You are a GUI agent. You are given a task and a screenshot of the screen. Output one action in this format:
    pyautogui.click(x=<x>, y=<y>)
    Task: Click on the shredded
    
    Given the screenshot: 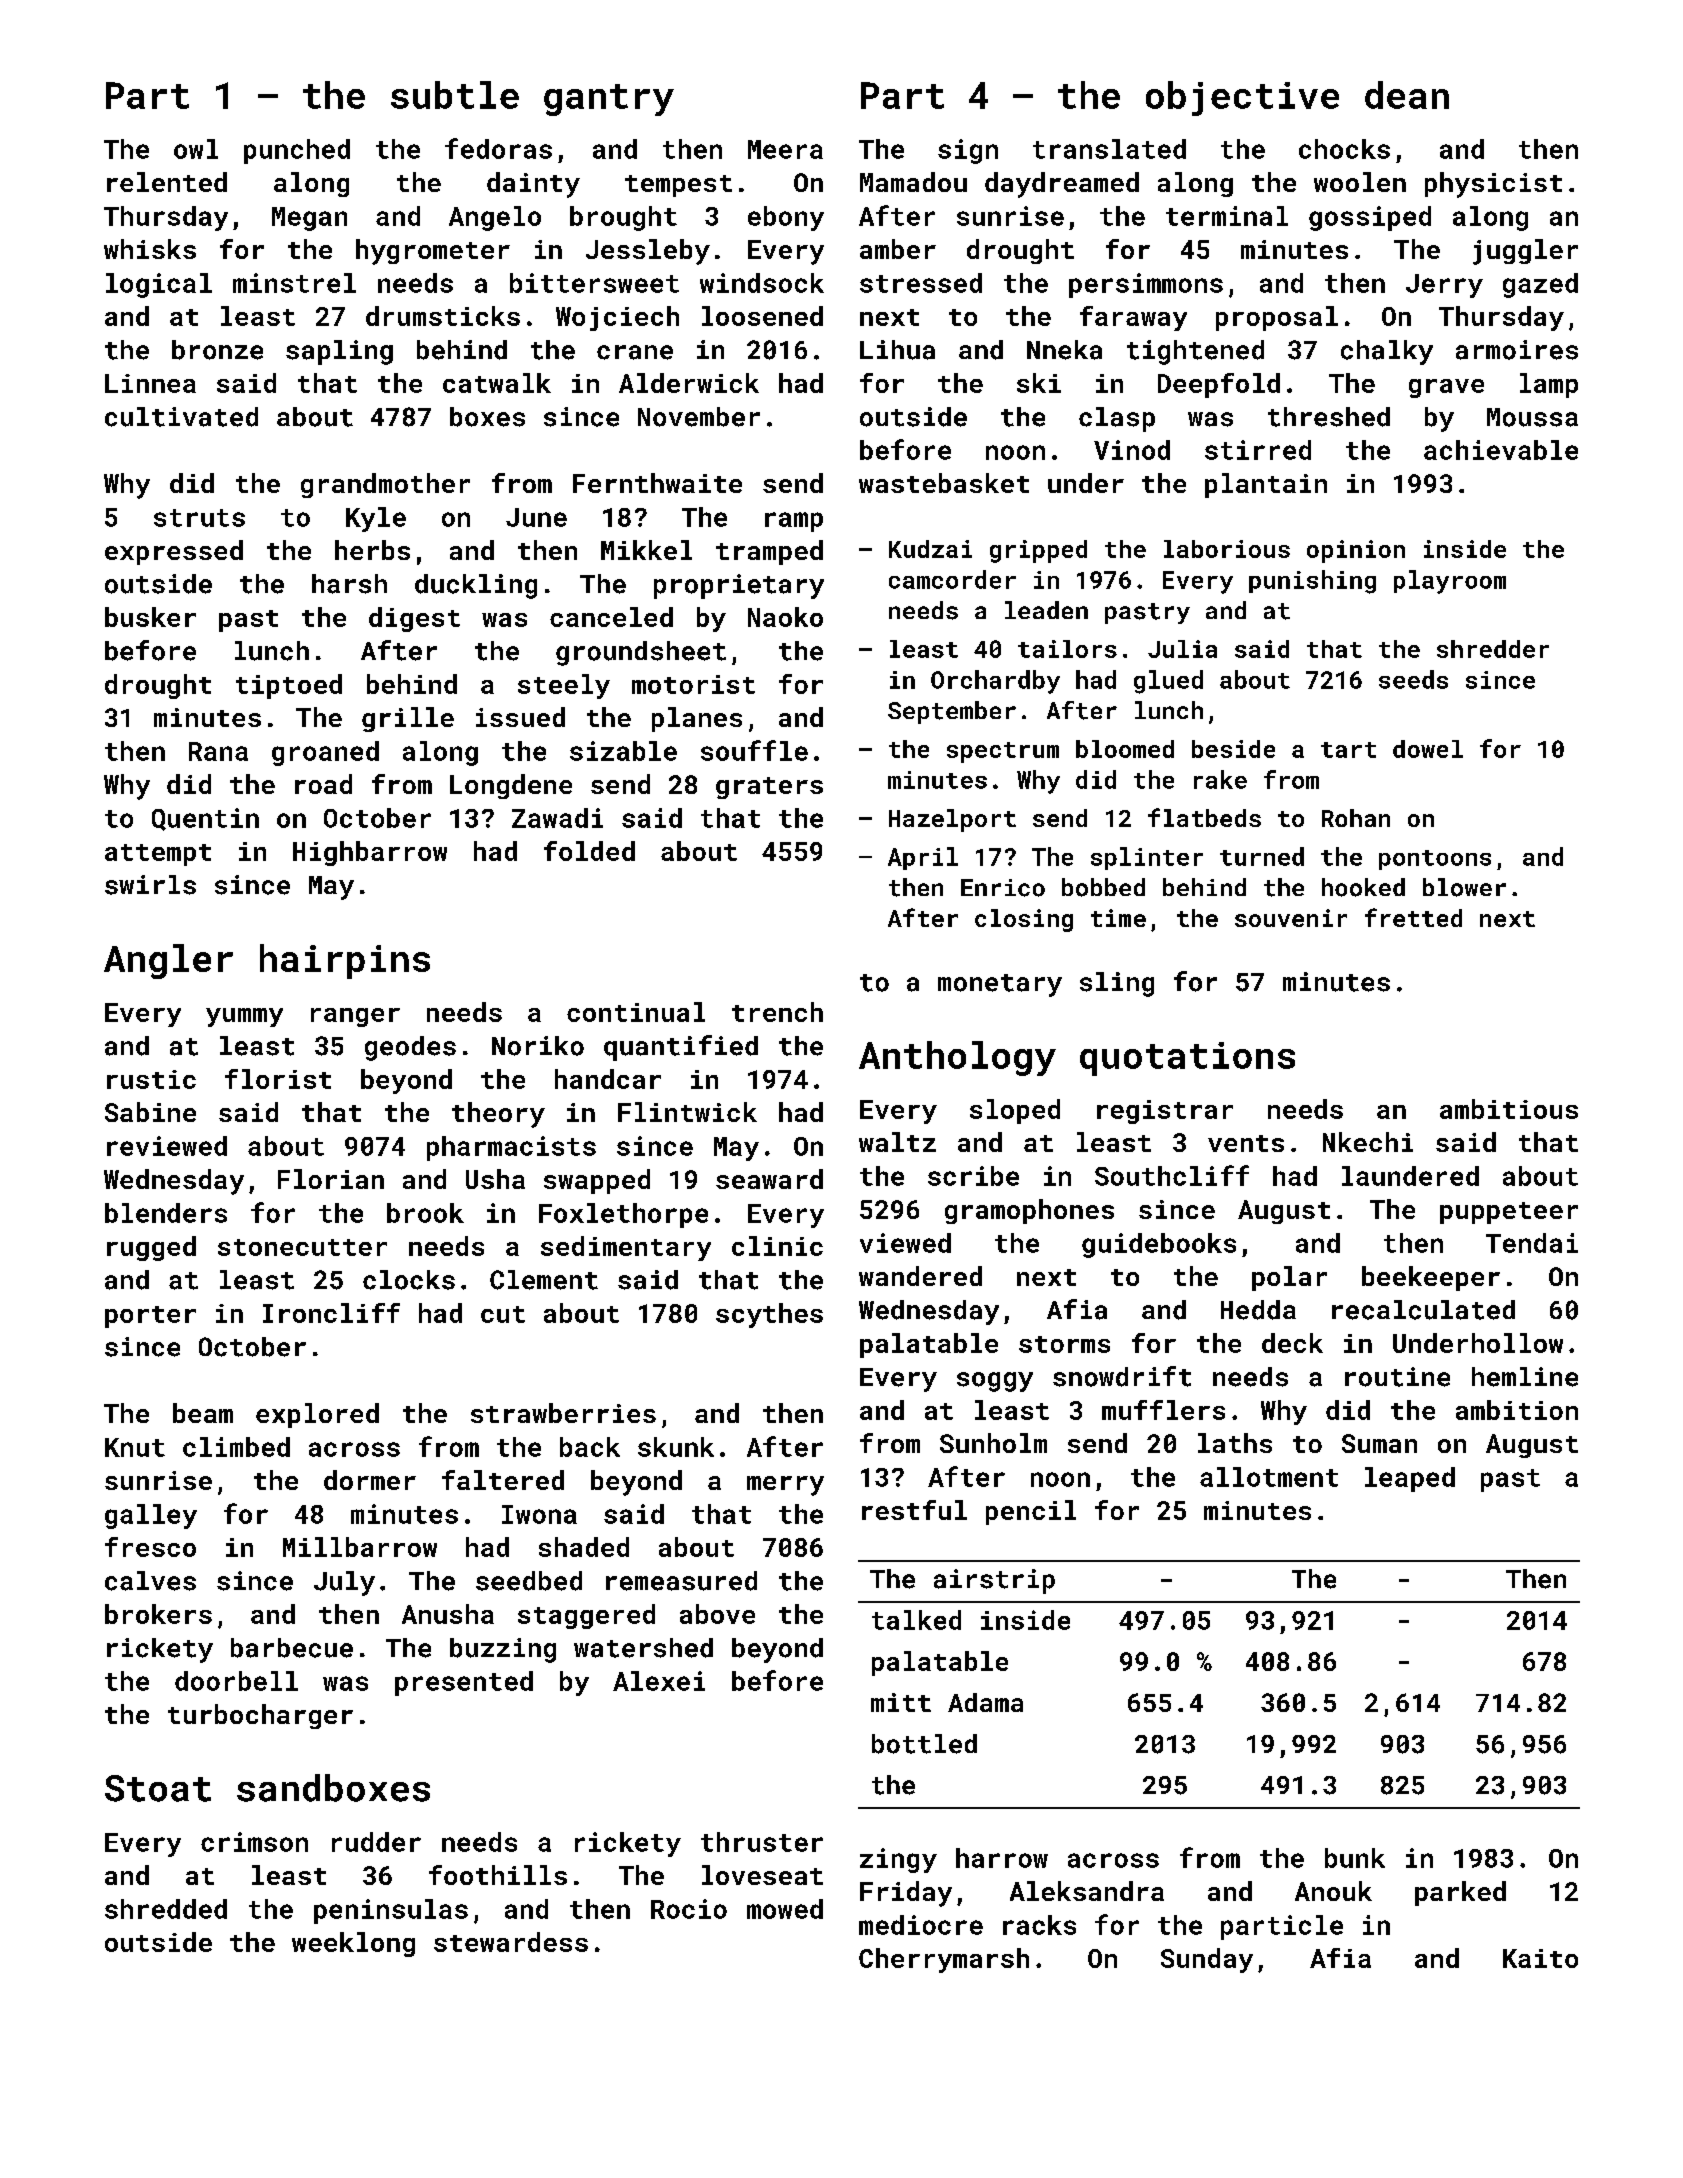 What is the action you would take?
    pyautogui.click(x=166, y=1909)
